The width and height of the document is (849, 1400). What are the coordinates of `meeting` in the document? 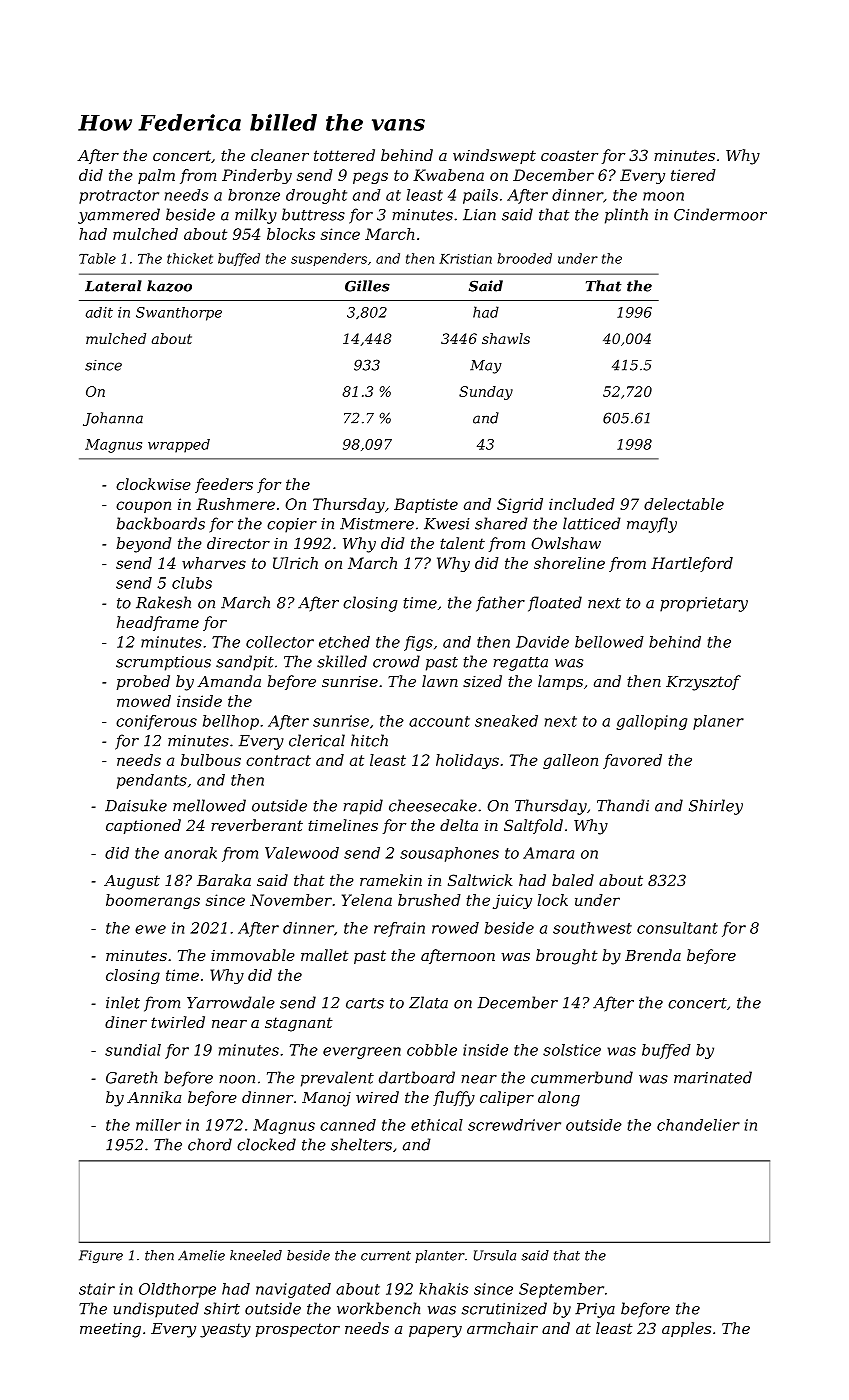 It's located at (110, 1330).
